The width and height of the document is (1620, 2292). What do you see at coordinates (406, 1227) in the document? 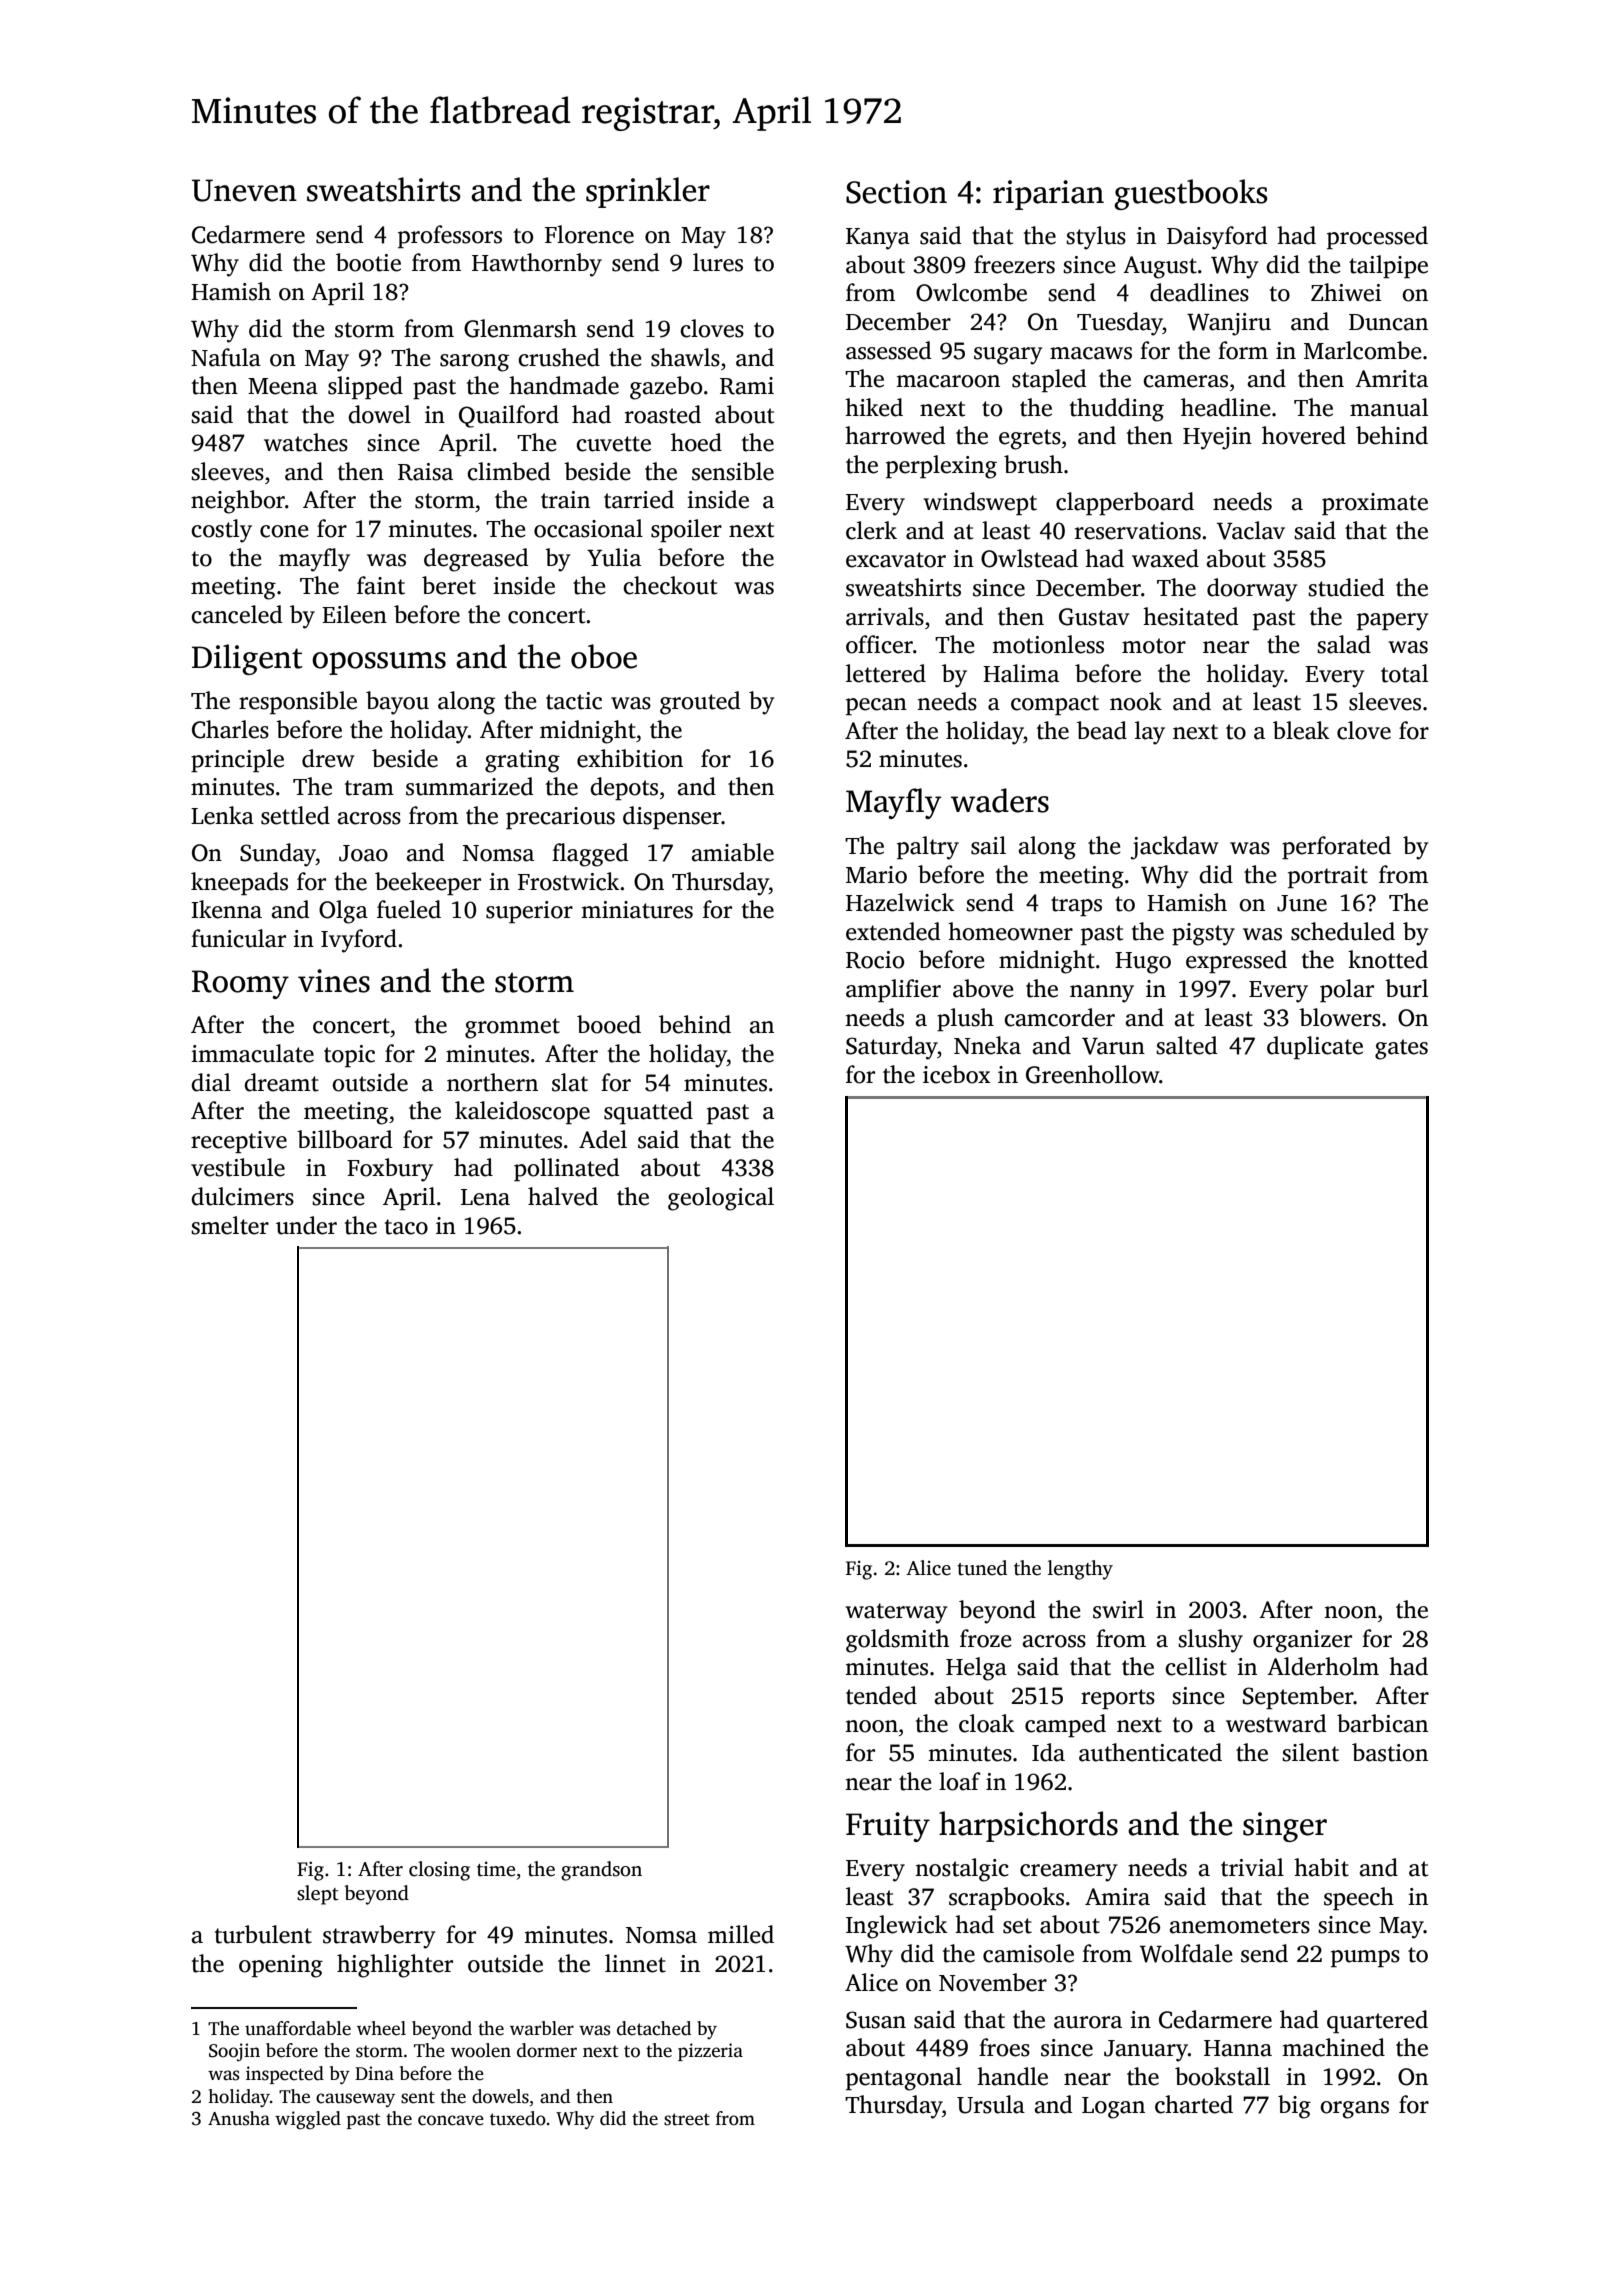
I see `taco` at bounding box center [406, 1227].
